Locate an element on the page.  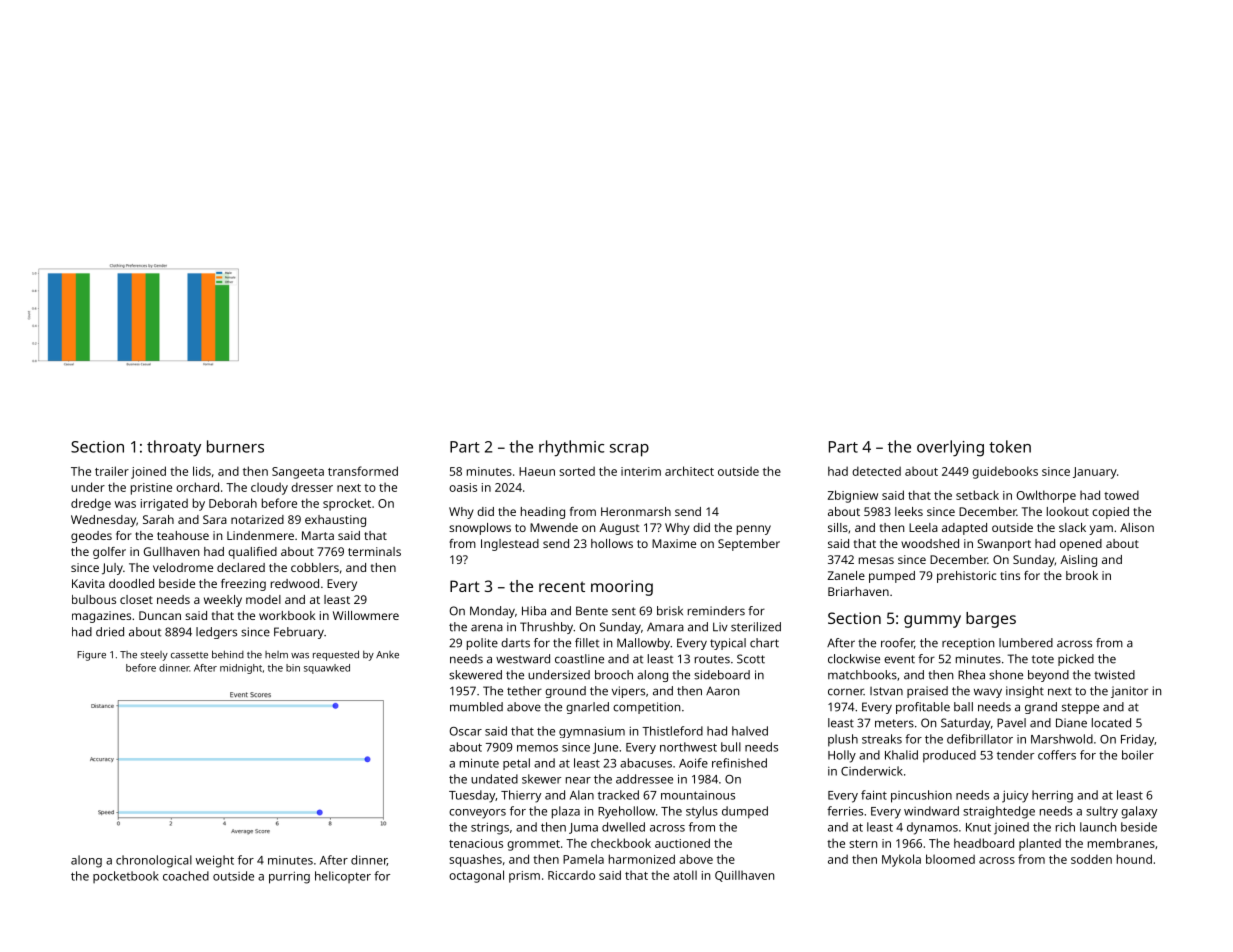
stern is located at coordinates (863, 844).
